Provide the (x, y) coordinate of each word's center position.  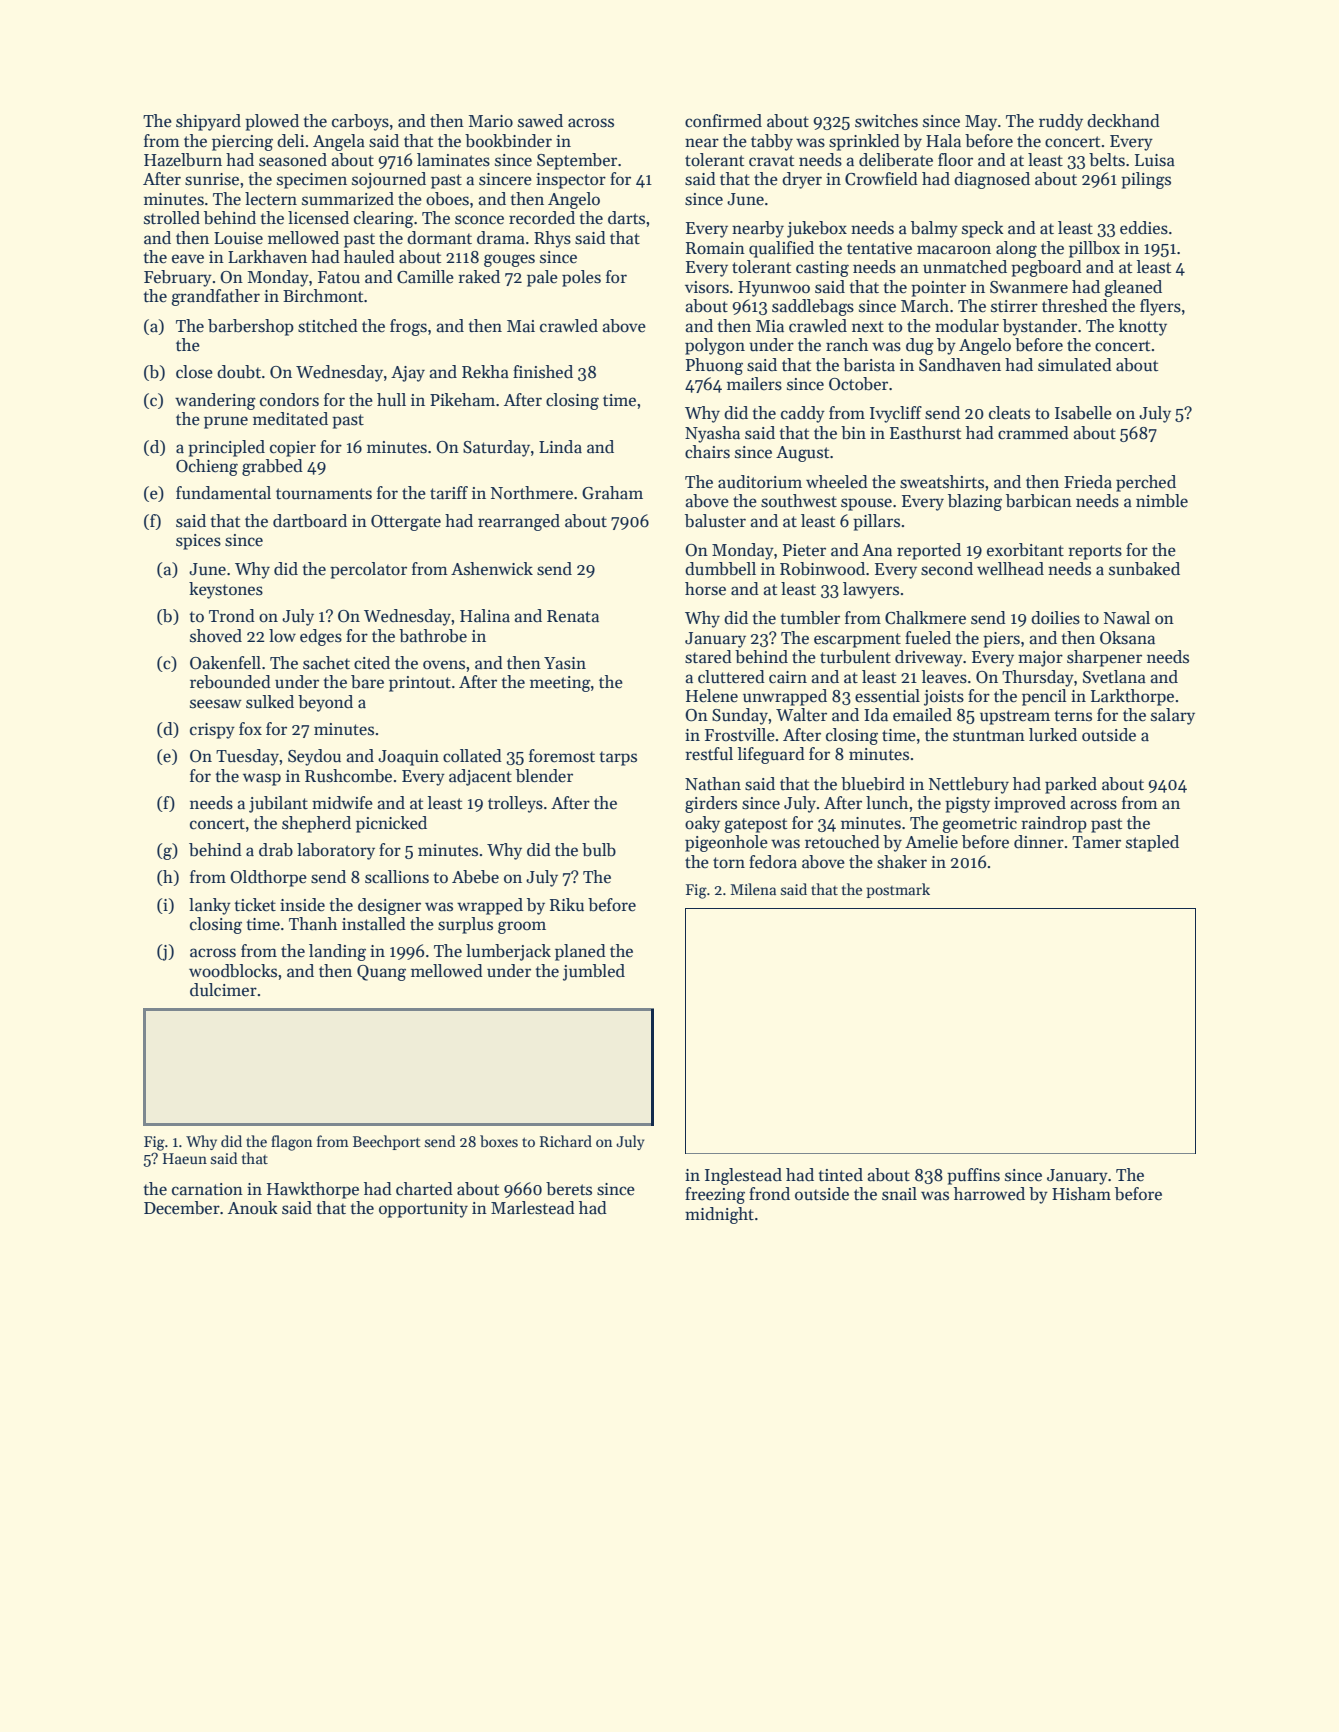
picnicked (391, 824)
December (182, 1208)
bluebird (873, 784)
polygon (715, 346)
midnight (719, 1215)
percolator (368, 570)
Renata (573, 616)
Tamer (1096, 842)
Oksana (1127, 638)
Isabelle (1083, 413)
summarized (348, 199)
